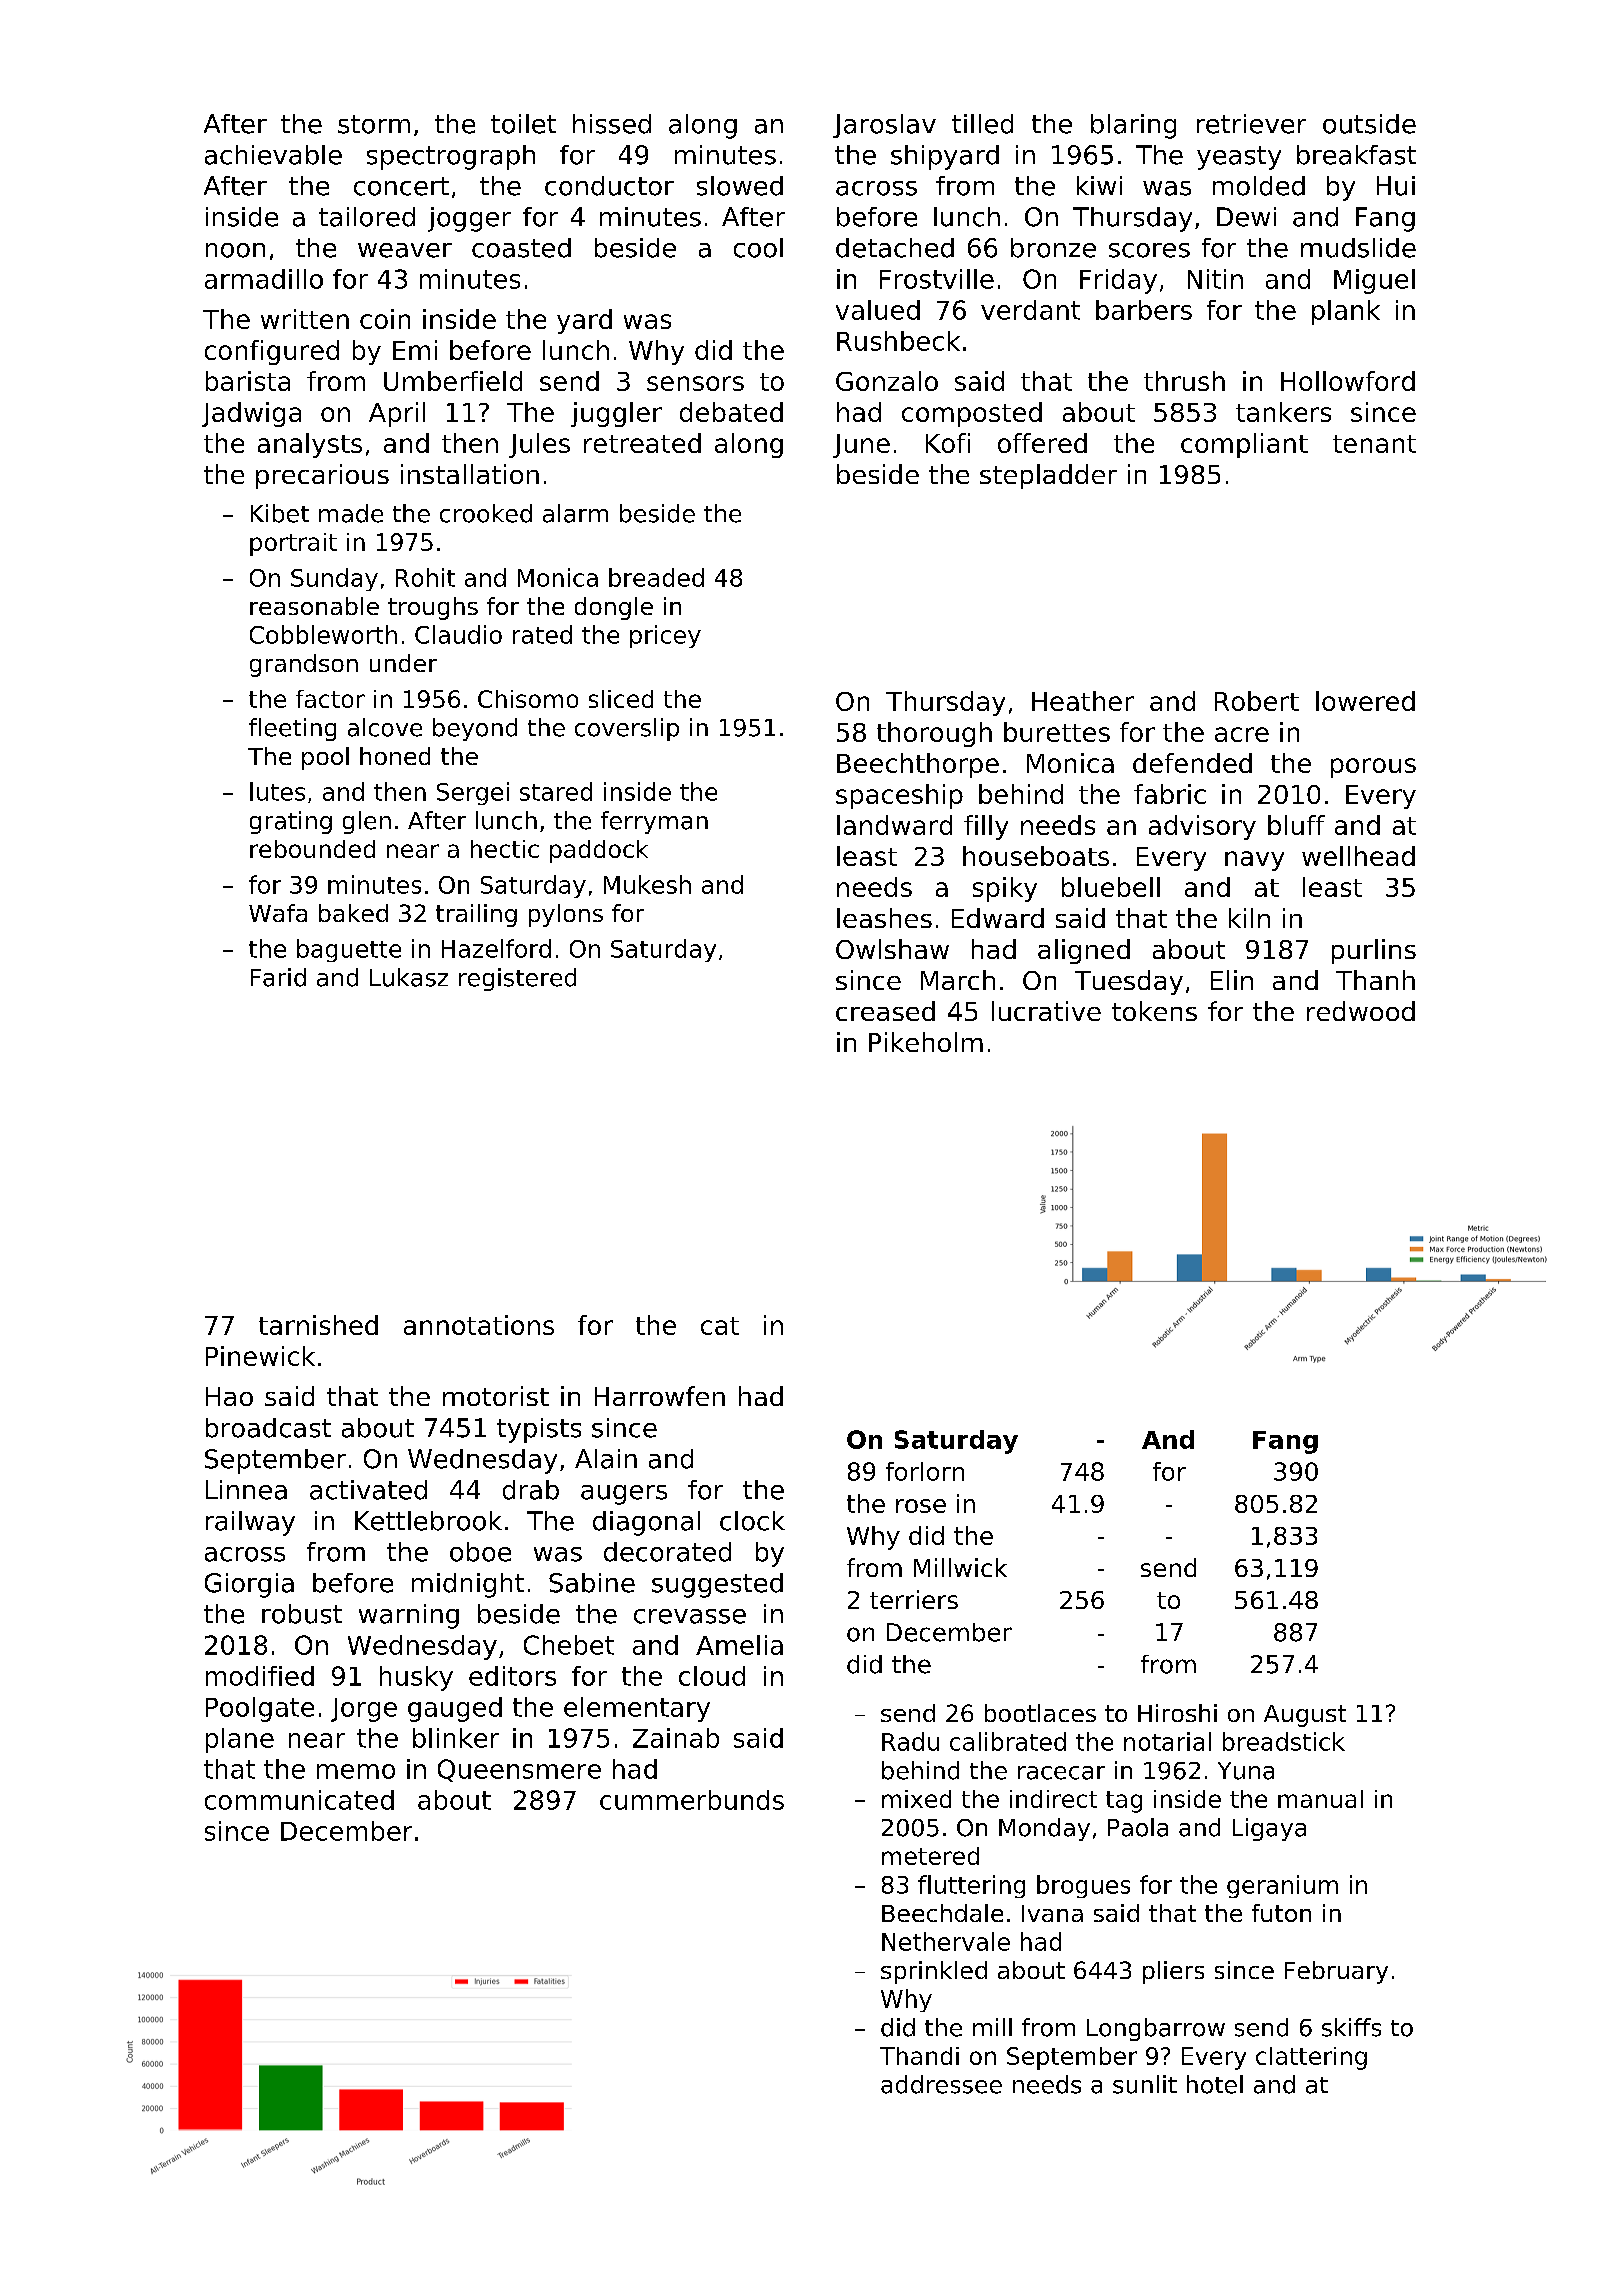  Describe the element at coordinates (385, 319) in the document. I see `coin` at that location.
